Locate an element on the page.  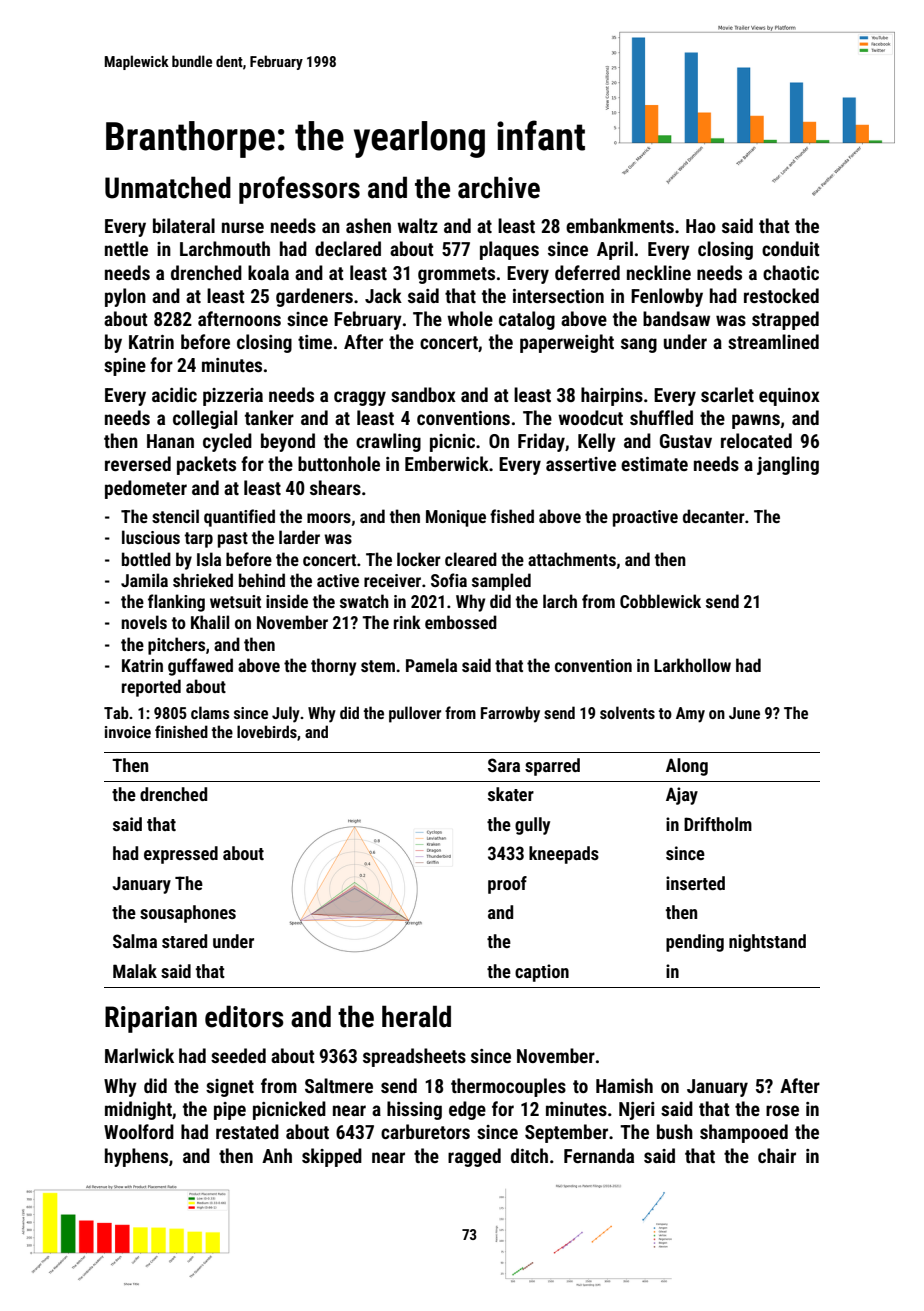
Larkhollow is located at coordinates (692, 665).
